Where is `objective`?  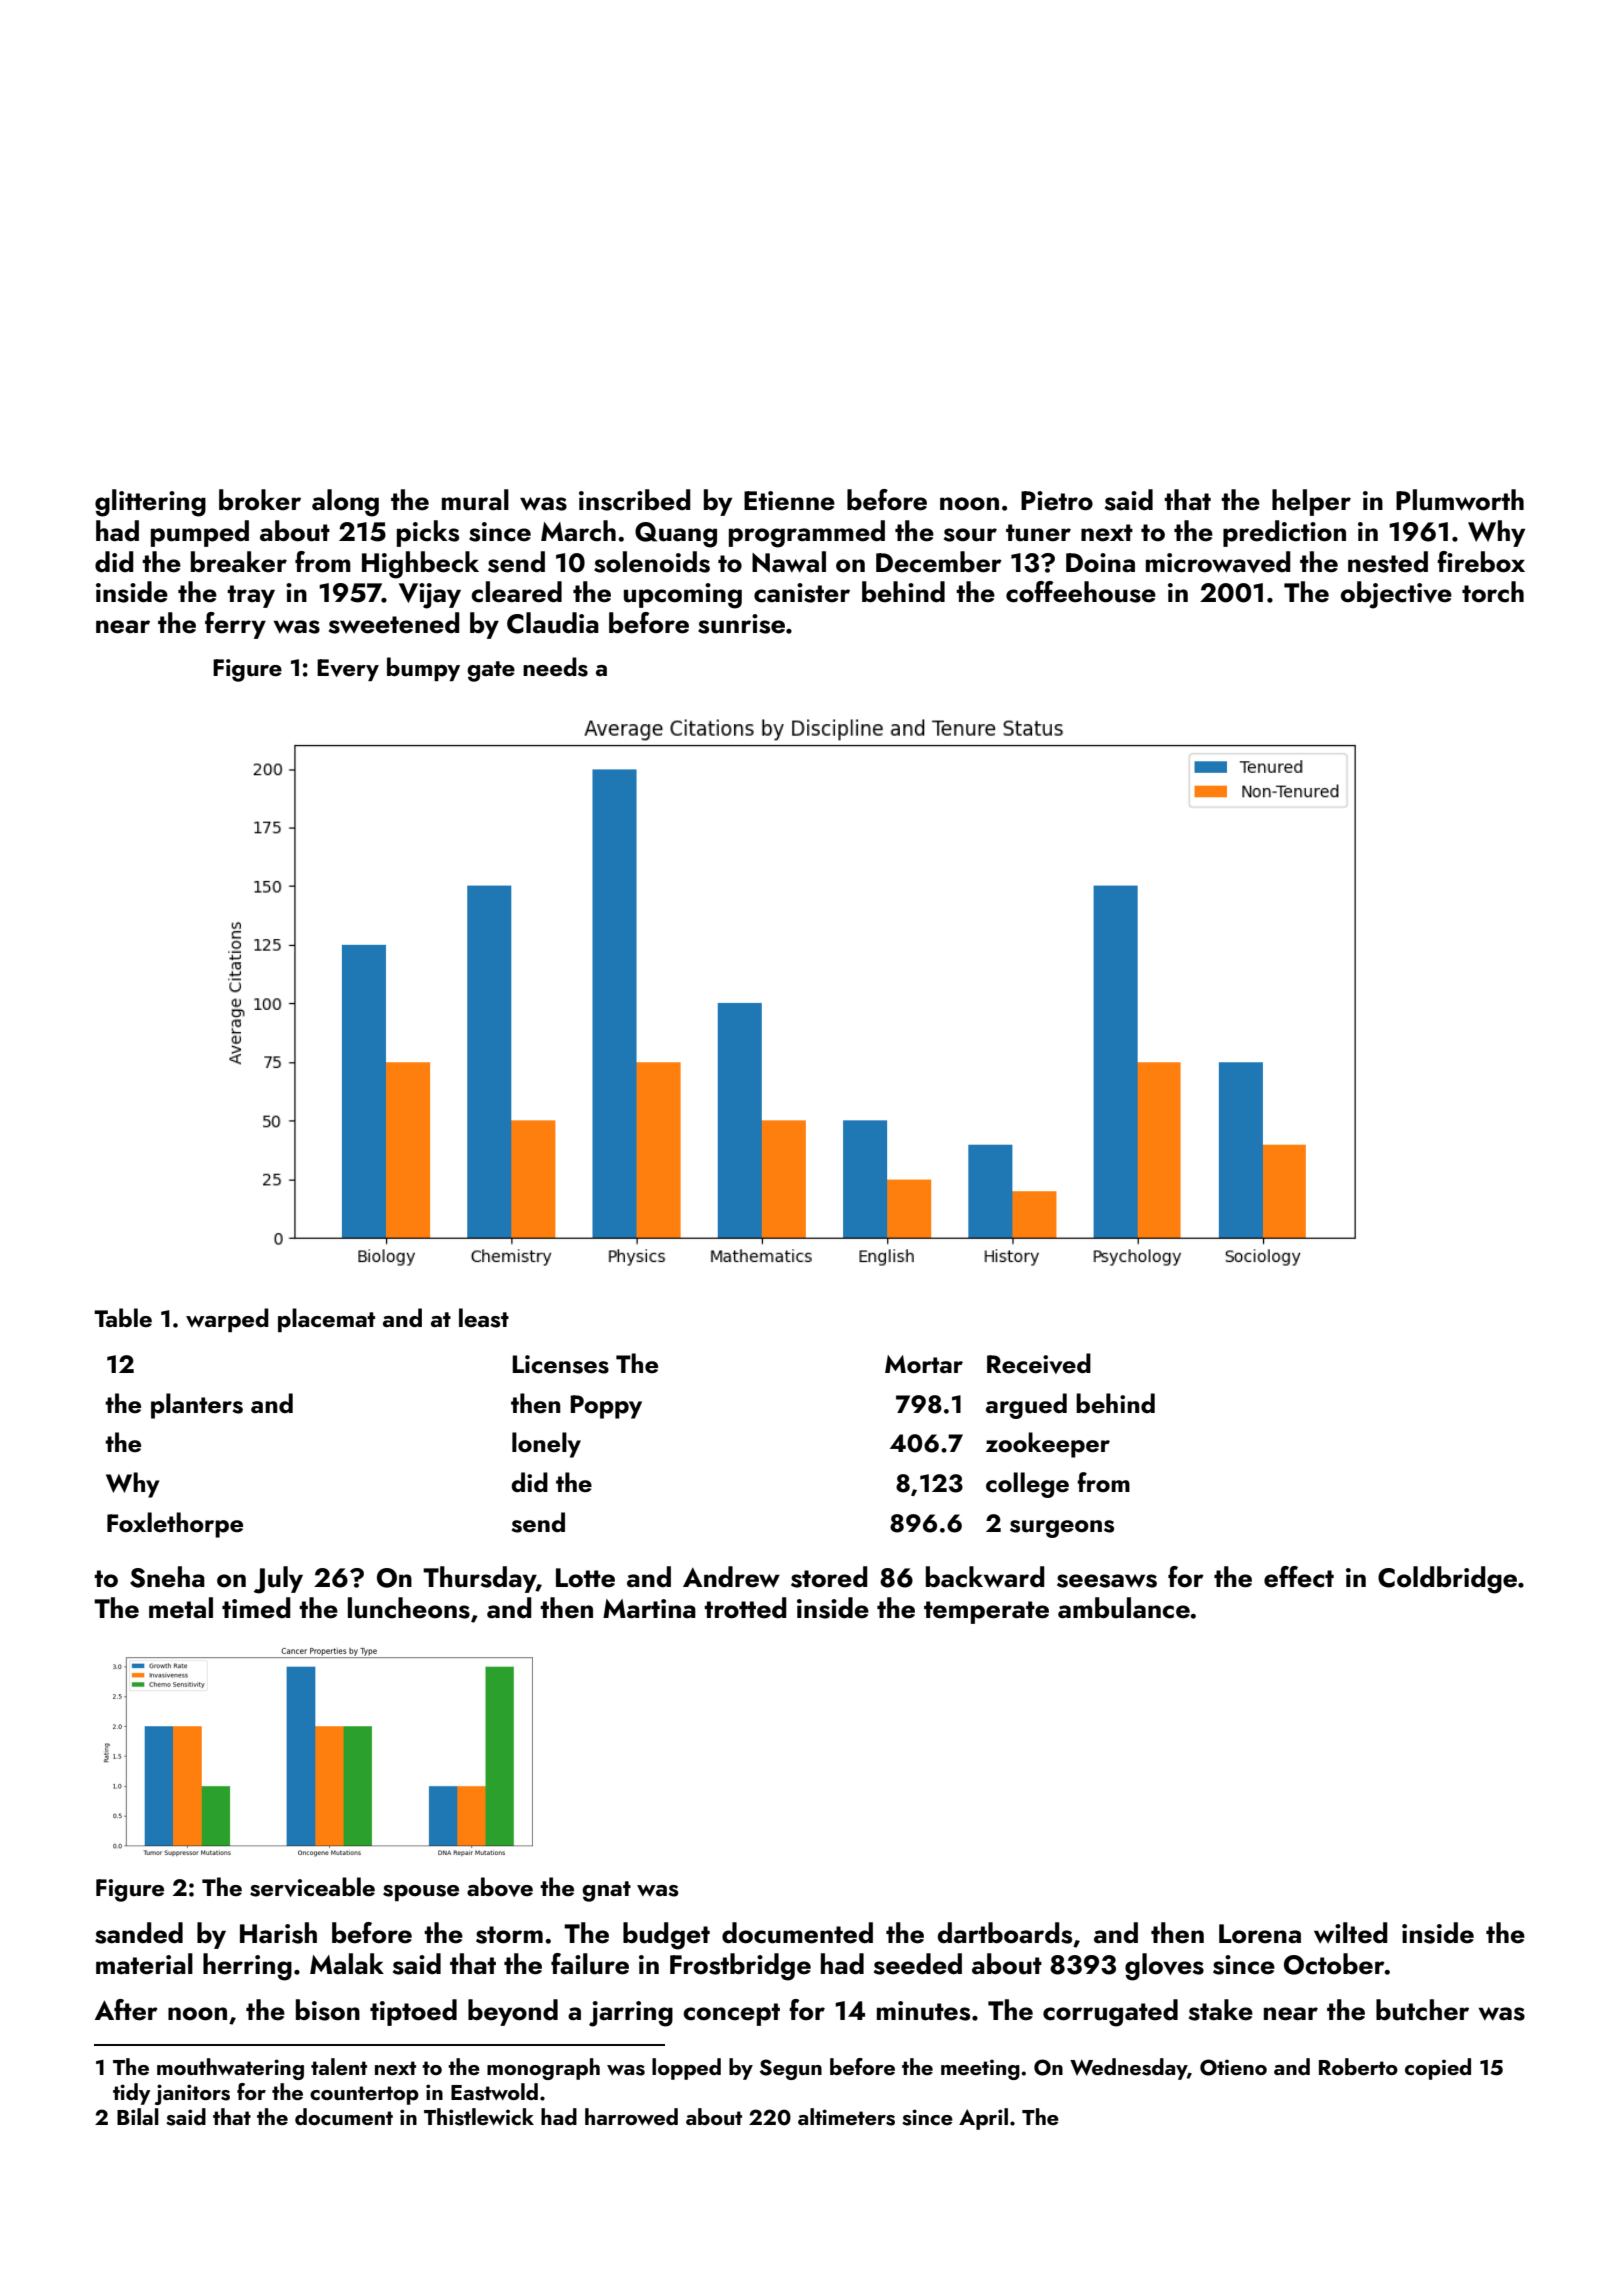
objective is located at coordinates (1396, 595).
